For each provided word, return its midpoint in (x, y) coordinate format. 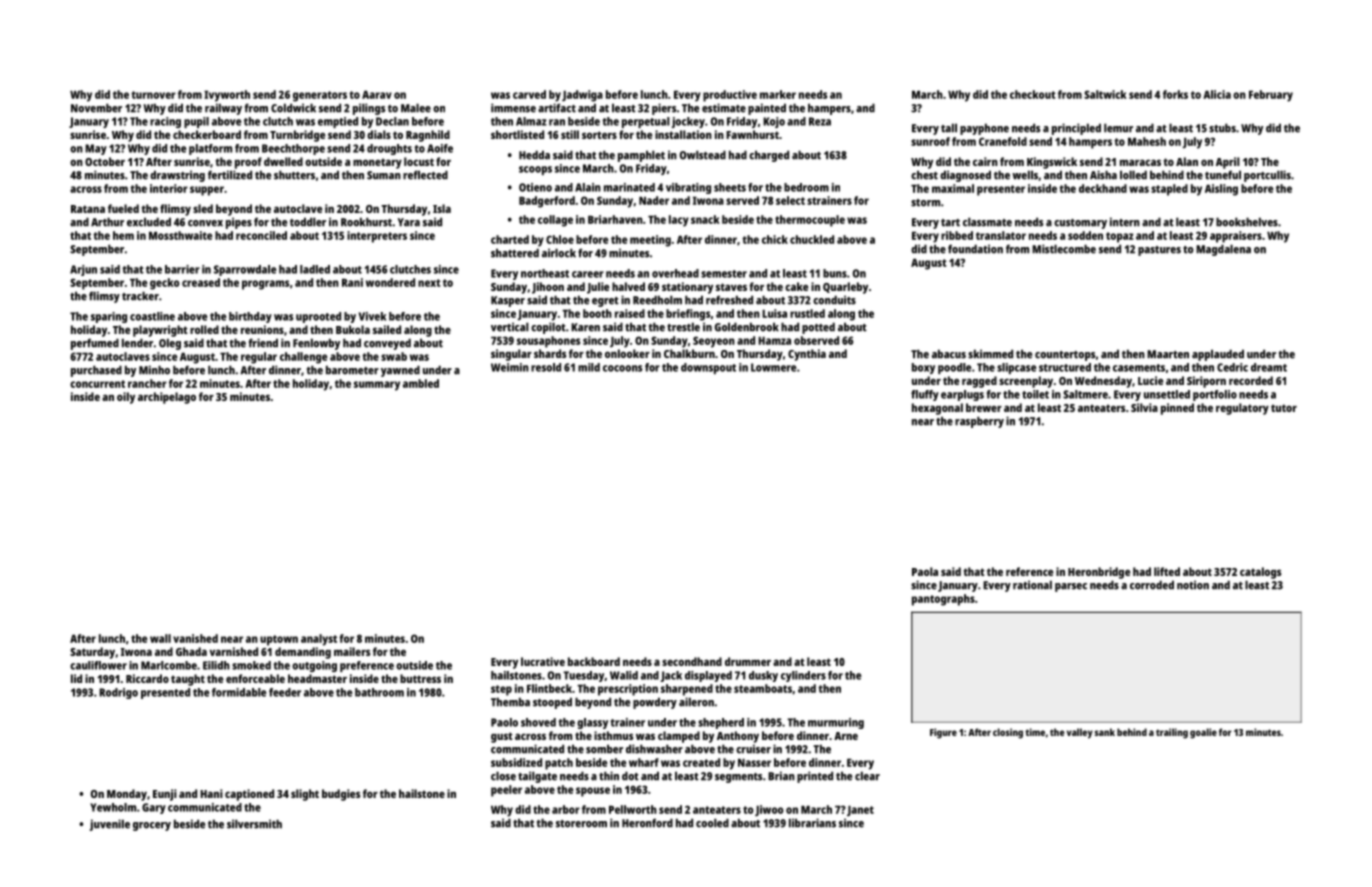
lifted (1167, 571)
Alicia (1217, 94)
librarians (812, 823)
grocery (152, 826)
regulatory (1242, 409)
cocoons (622, 368)
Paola (925, 571)
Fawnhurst (752, 134)
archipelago (167, 398)
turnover (153, 95)
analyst (319, 640)
